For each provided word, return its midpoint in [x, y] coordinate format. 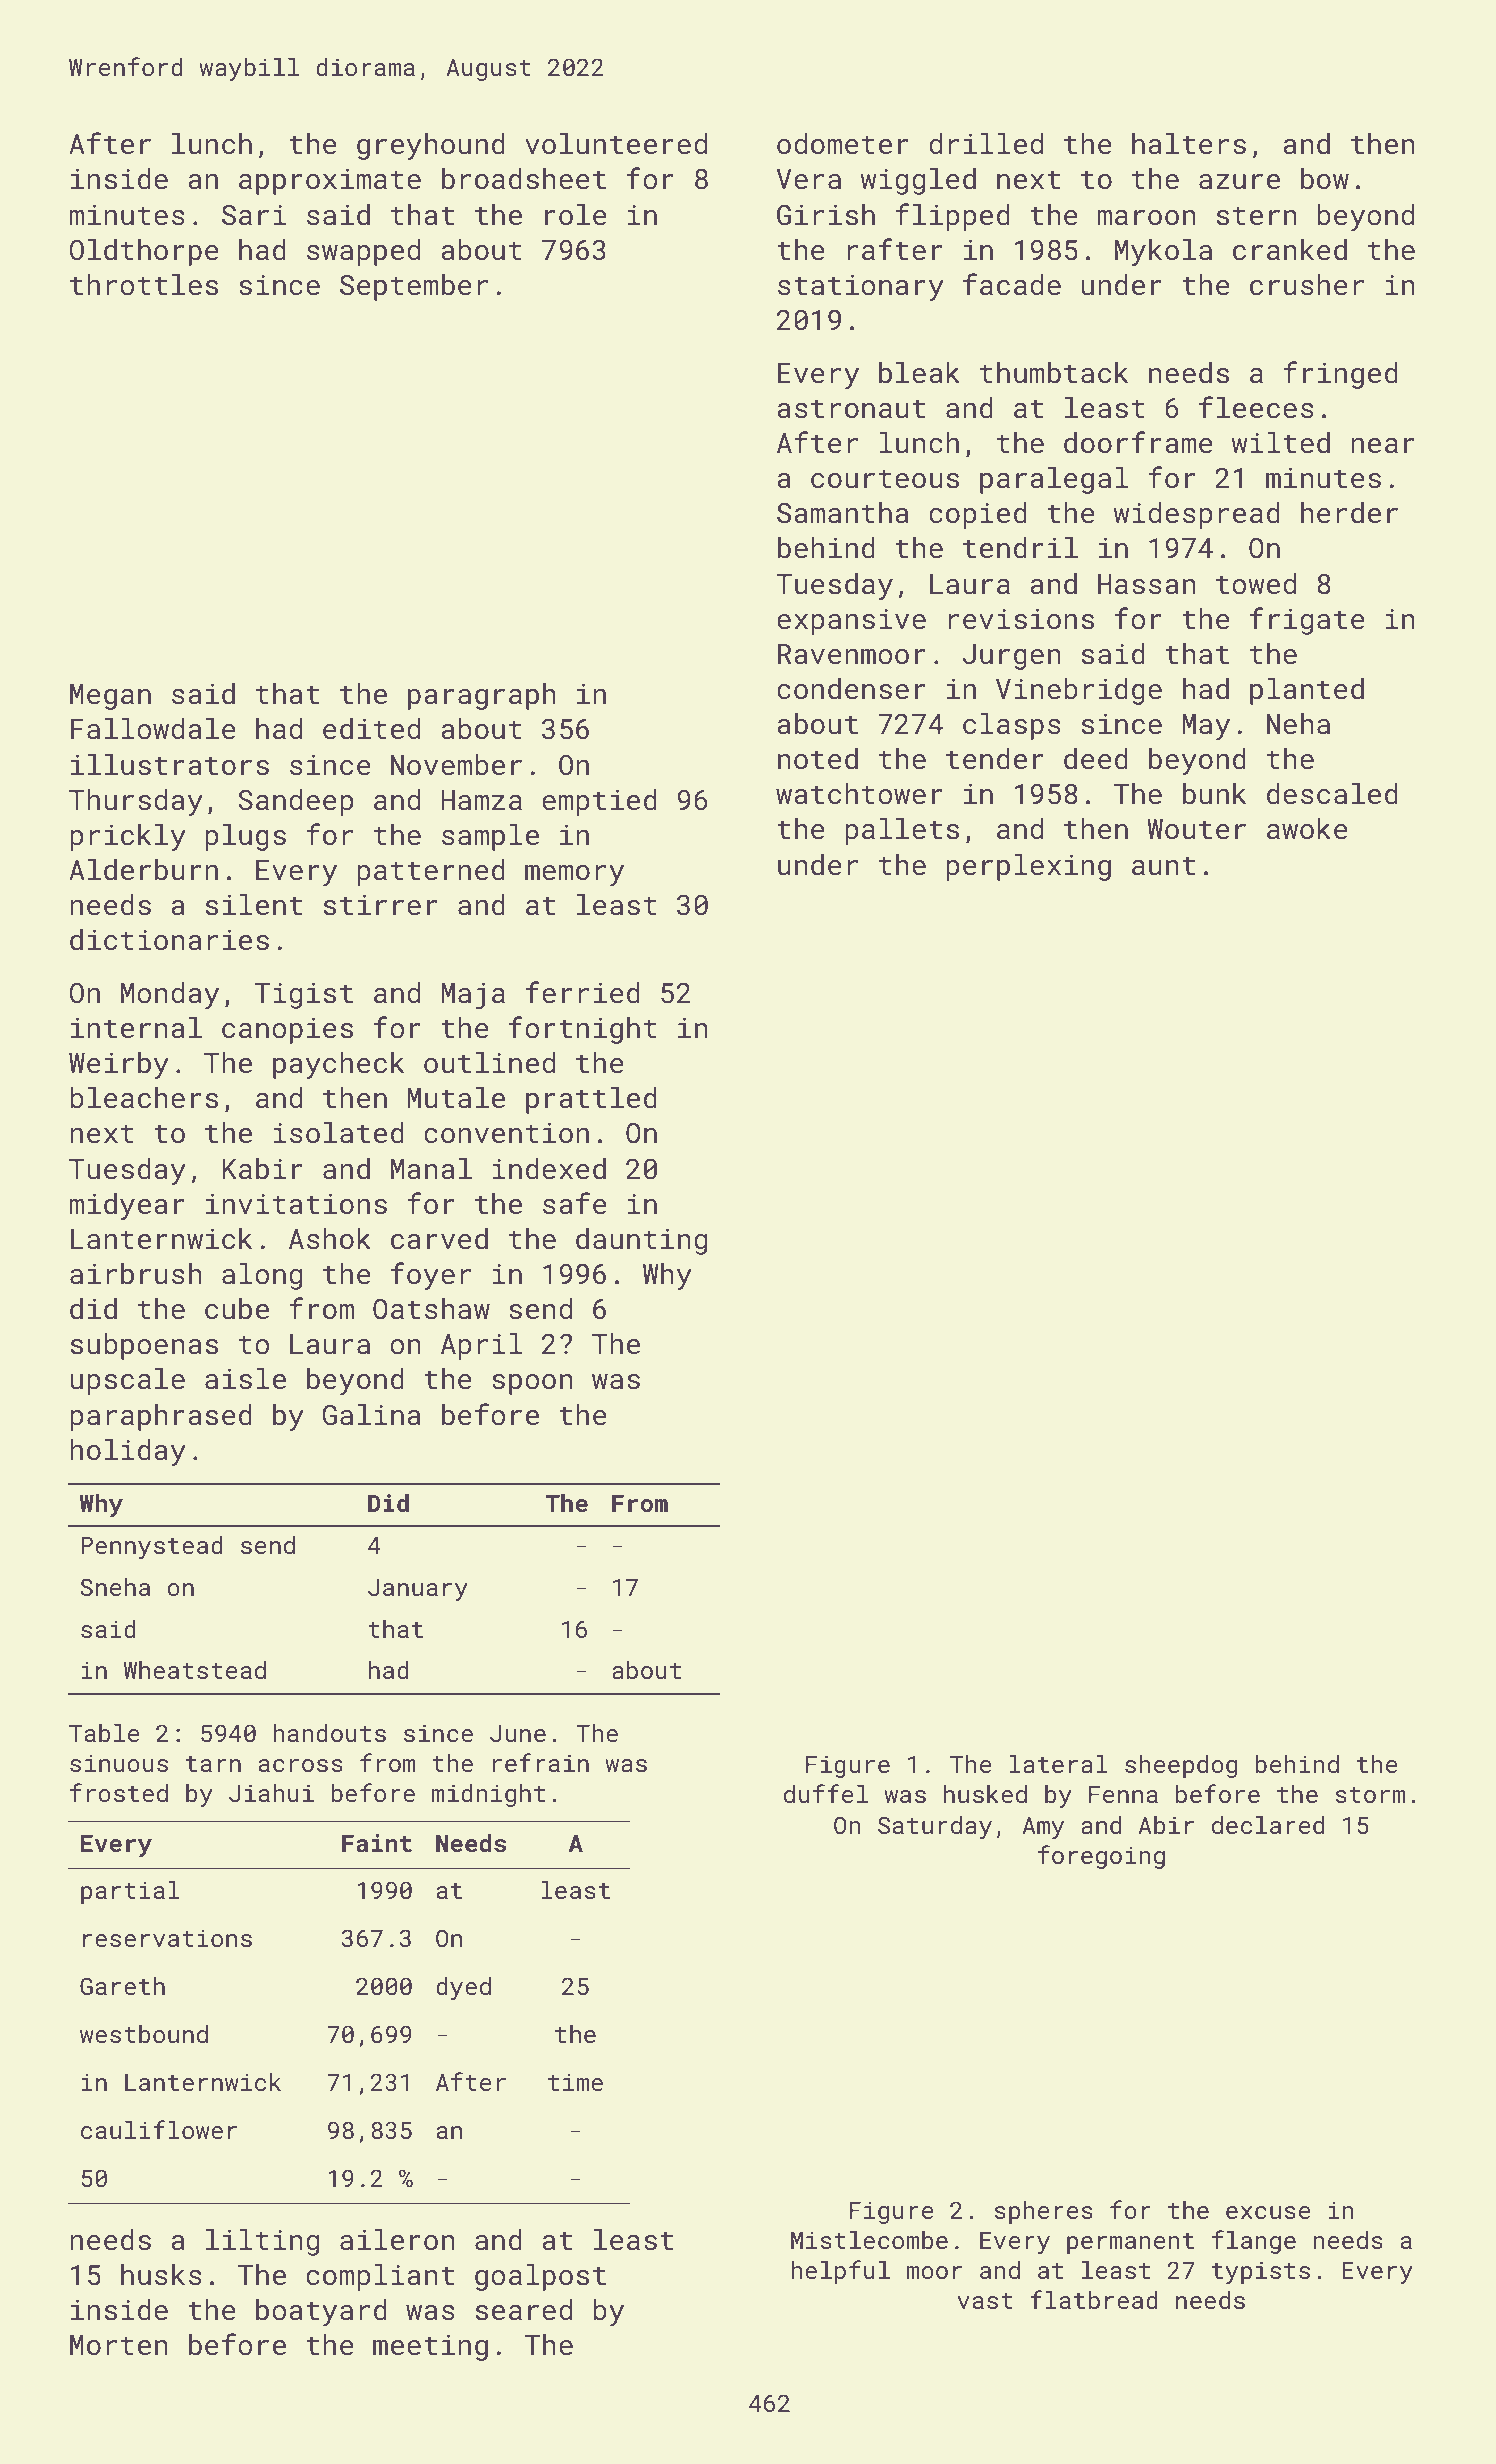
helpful [840, 2272]
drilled [986, 144]
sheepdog [1181, 1766]
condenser [851, 689]
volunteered [616, 144]
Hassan [1147, 584]
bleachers [144, 1098]
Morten [119, 2345]
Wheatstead [195, 1670]
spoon [532, 1384]
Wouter [1196, 829]
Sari [254, 215]
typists [1261, 2272]
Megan [110, 697]
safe [575, 1203]
